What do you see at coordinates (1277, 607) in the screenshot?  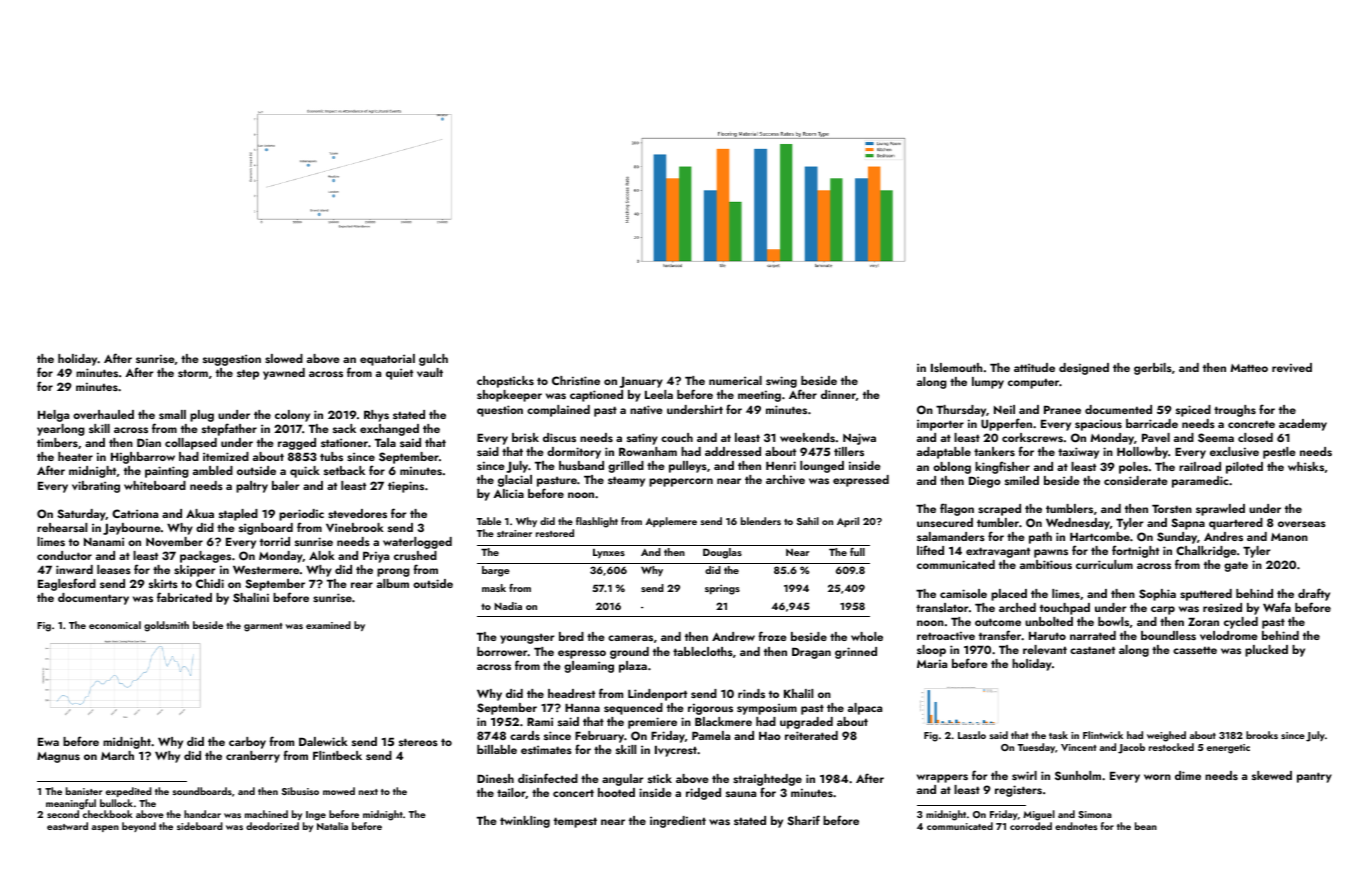 I see `Wafa` at bounding box center [1277, 607].
